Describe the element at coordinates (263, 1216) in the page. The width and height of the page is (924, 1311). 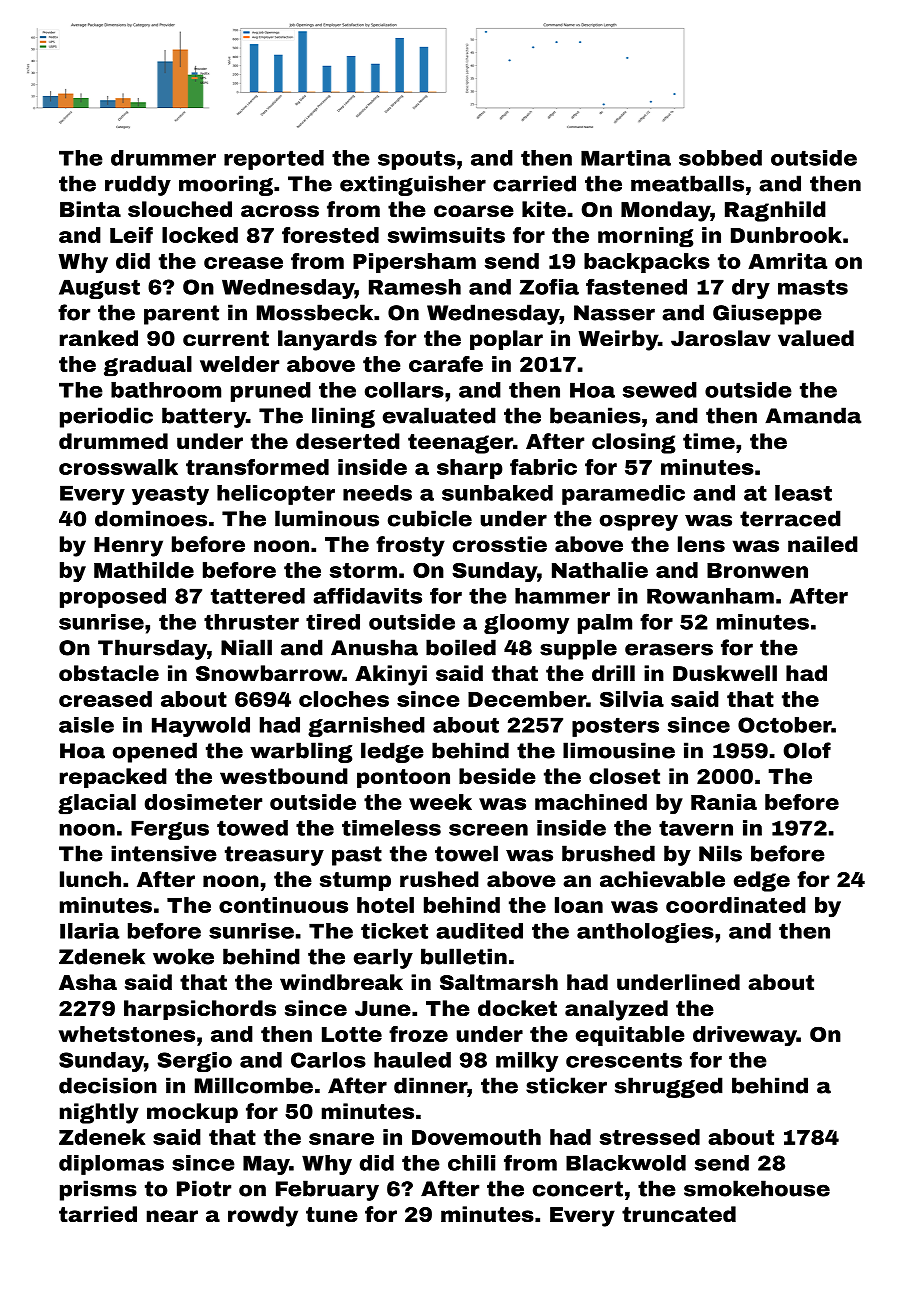
I see `rowdy` at that location.
